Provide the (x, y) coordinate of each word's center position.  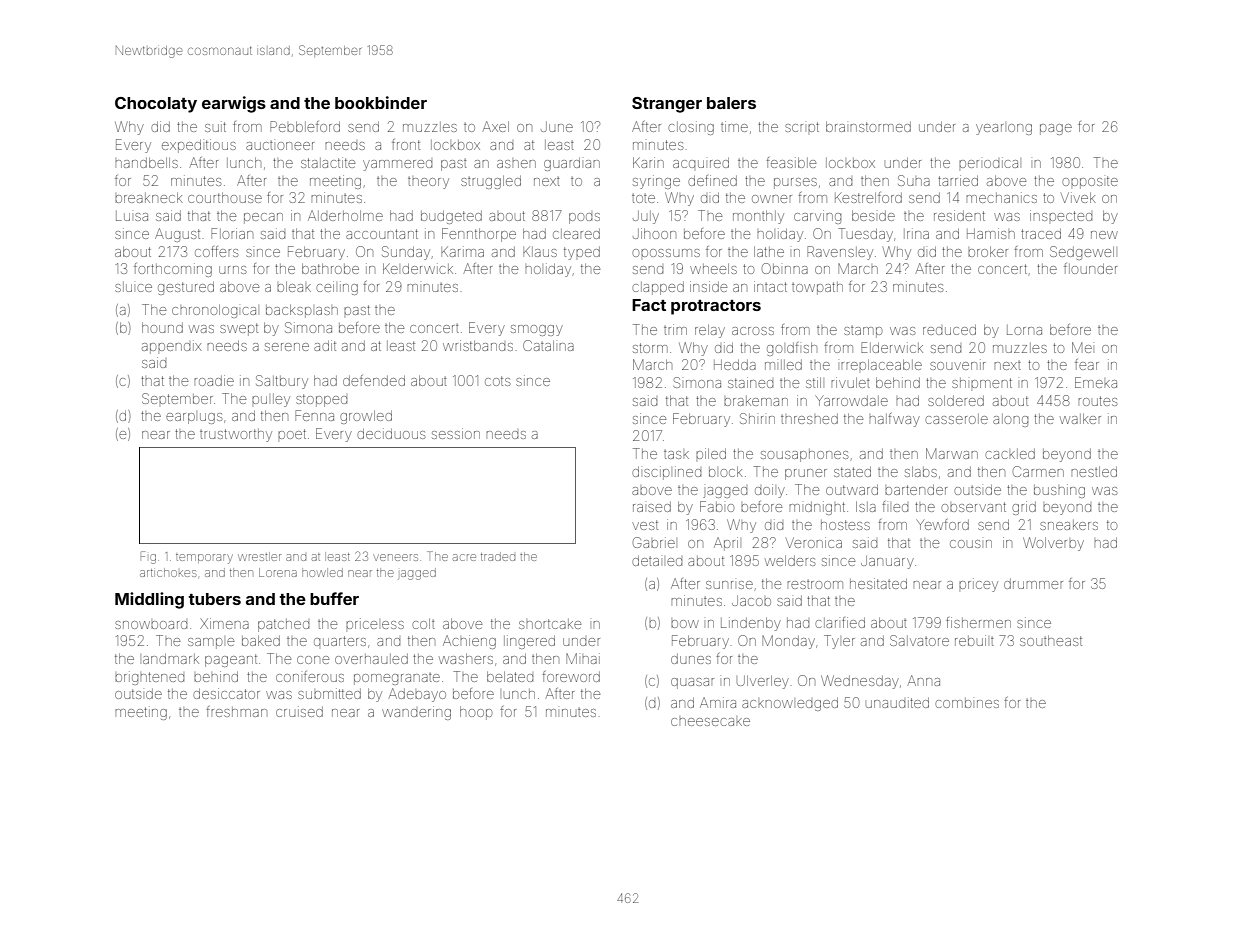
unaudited (897, 702)
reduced (949, 330)
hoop (476, 713)
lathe (769, 252)
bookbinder (381, 102)
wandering (416, 713)
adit (325, 345)
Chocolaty (156, 105)
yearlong (1004, 129)
